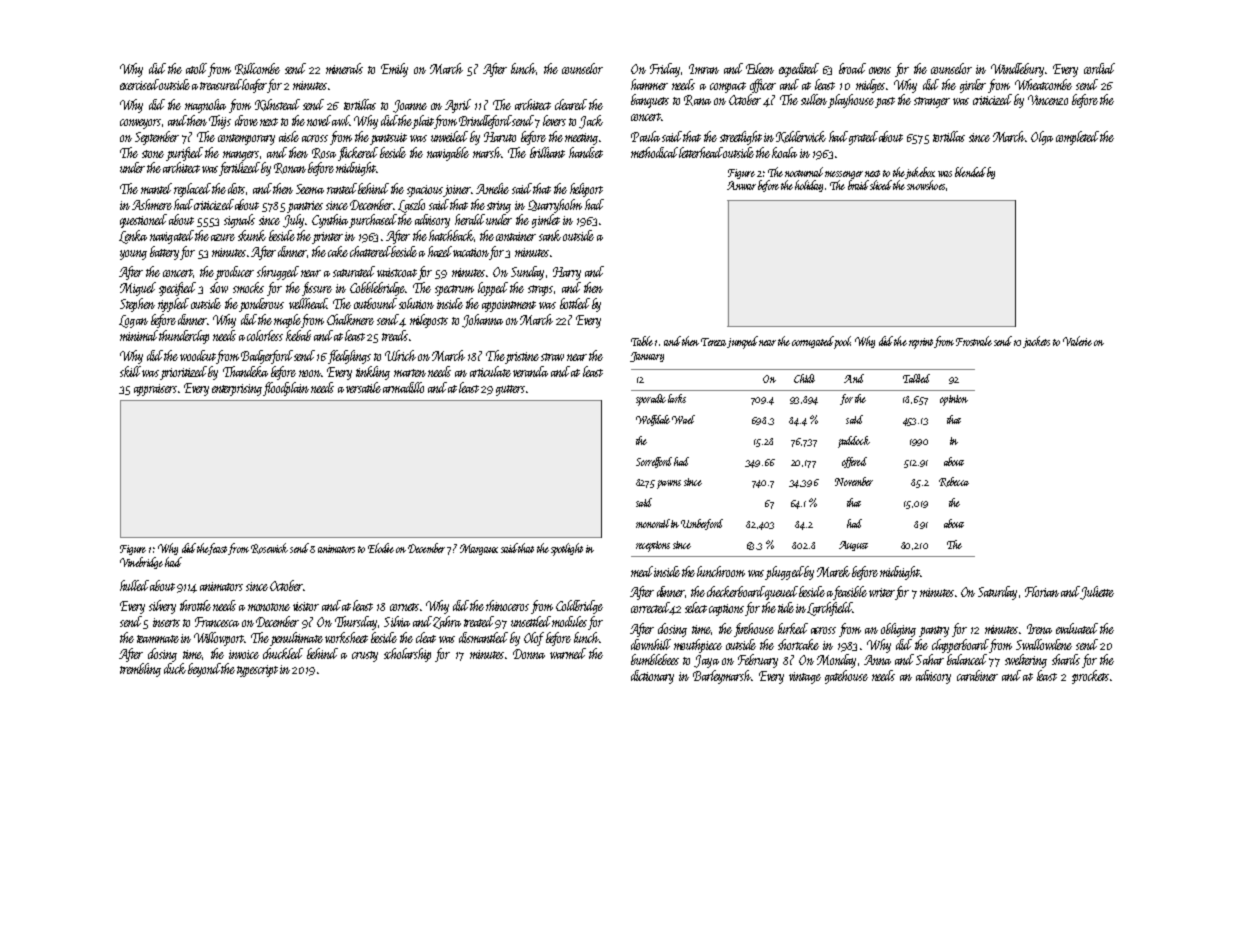 The height and width of the document is (952, 1233). I want to click on blended, so click(970, 172).
